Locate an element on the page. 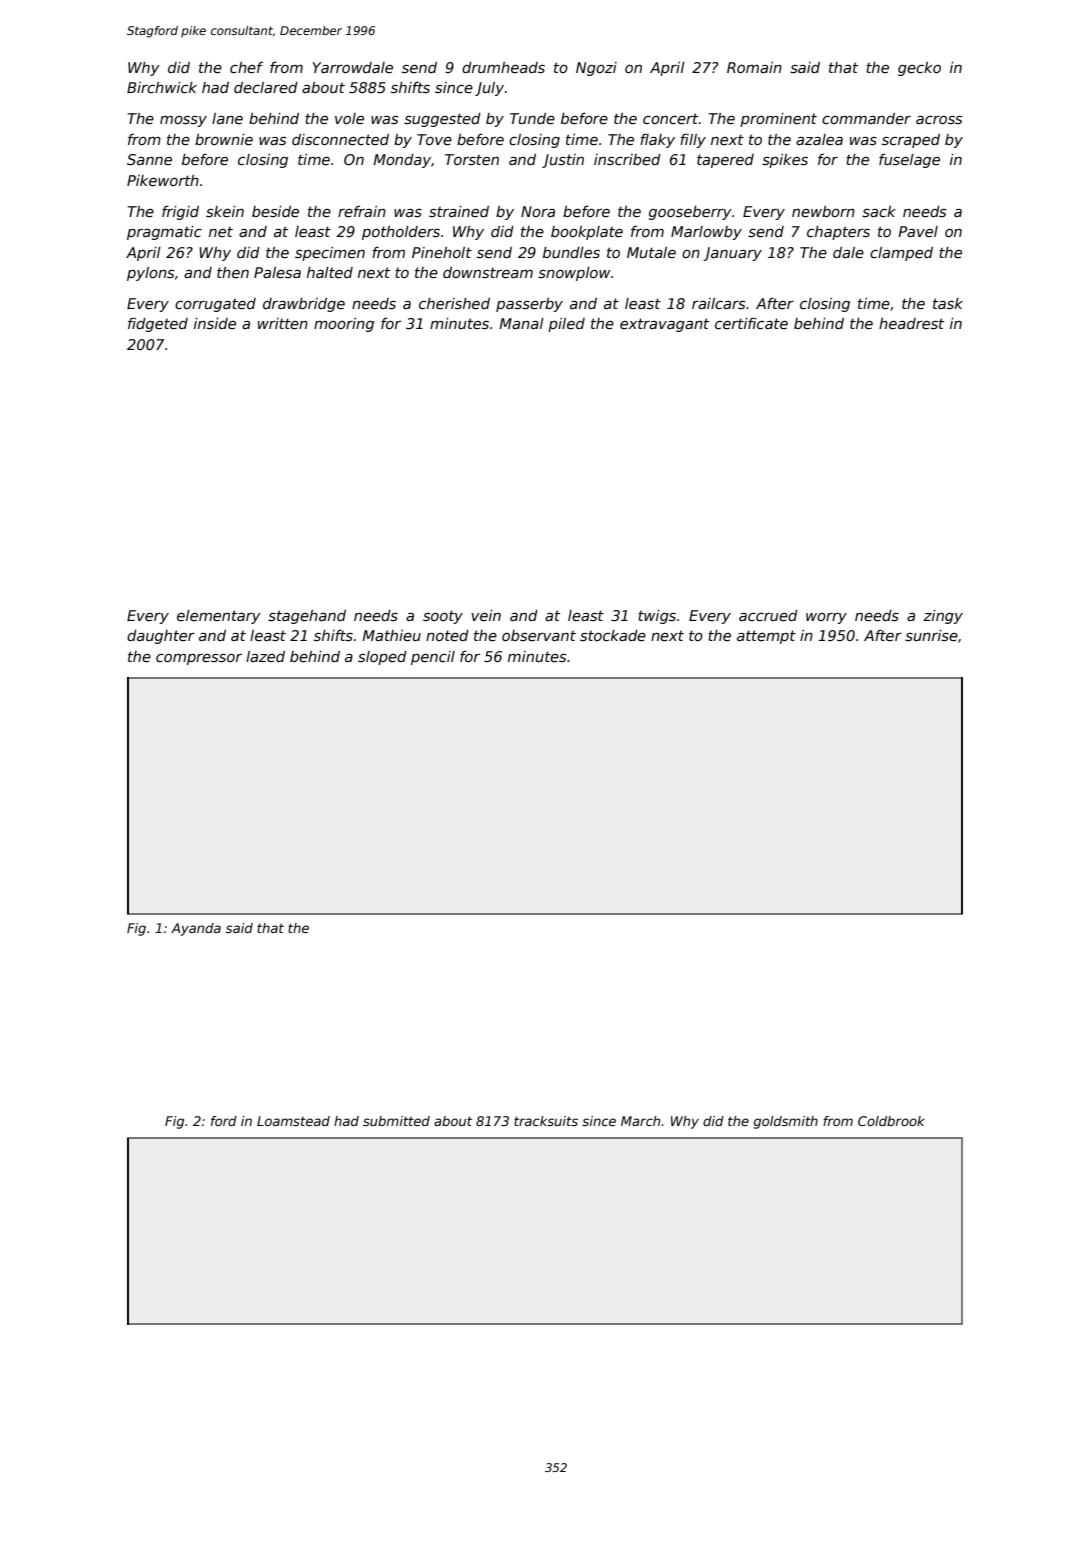 The image size is (1090, 1542). Coldbrook is located at coordinates (891, 1121).
